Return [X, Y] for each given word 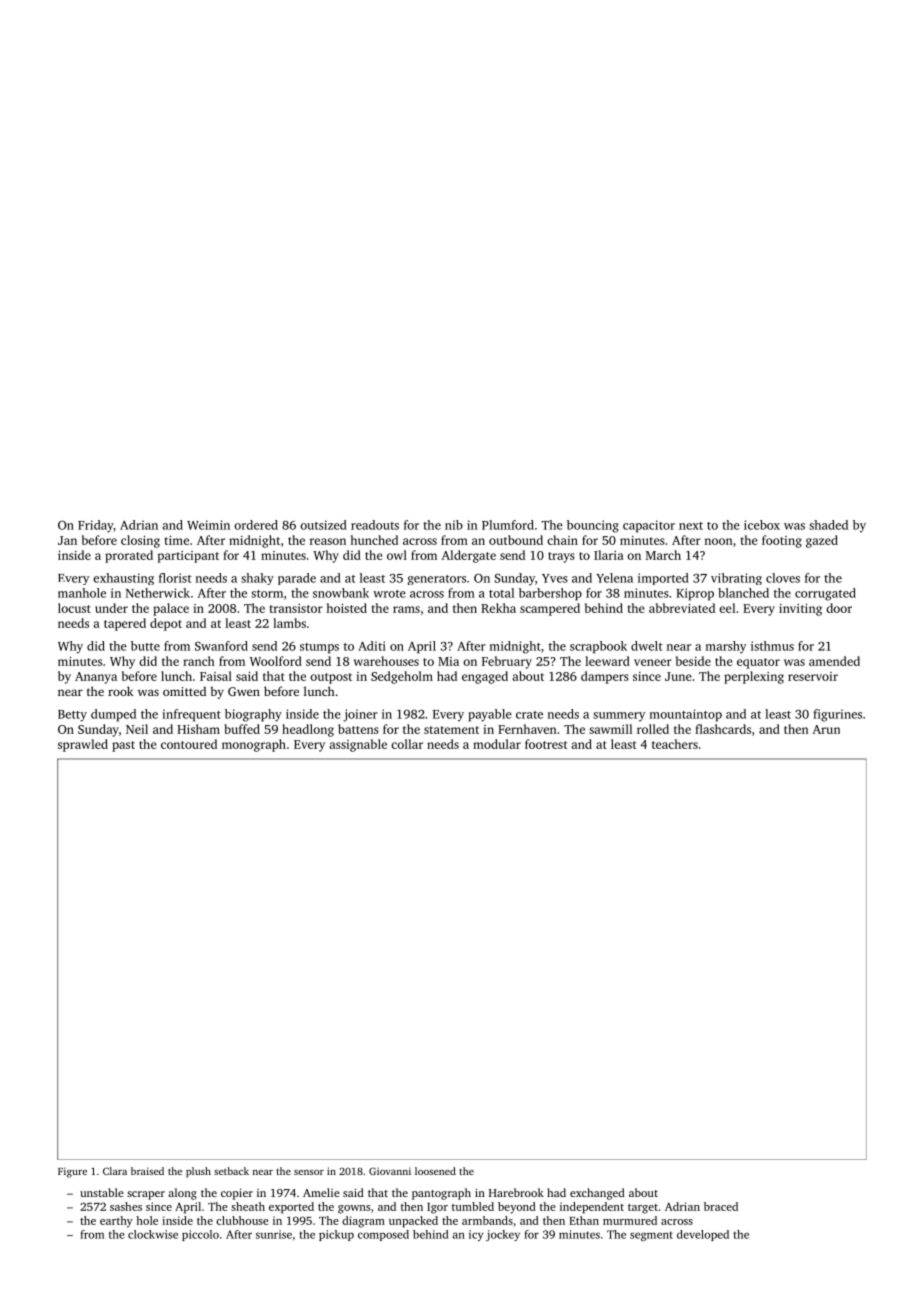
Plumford [508, 525]
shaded [828, 525]
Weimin [208, 525]
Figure [72, 1172]
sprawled [83, 745]
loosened [435, 1171]
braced [721, 1206]
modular [497, 744]
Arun [826, 729]
